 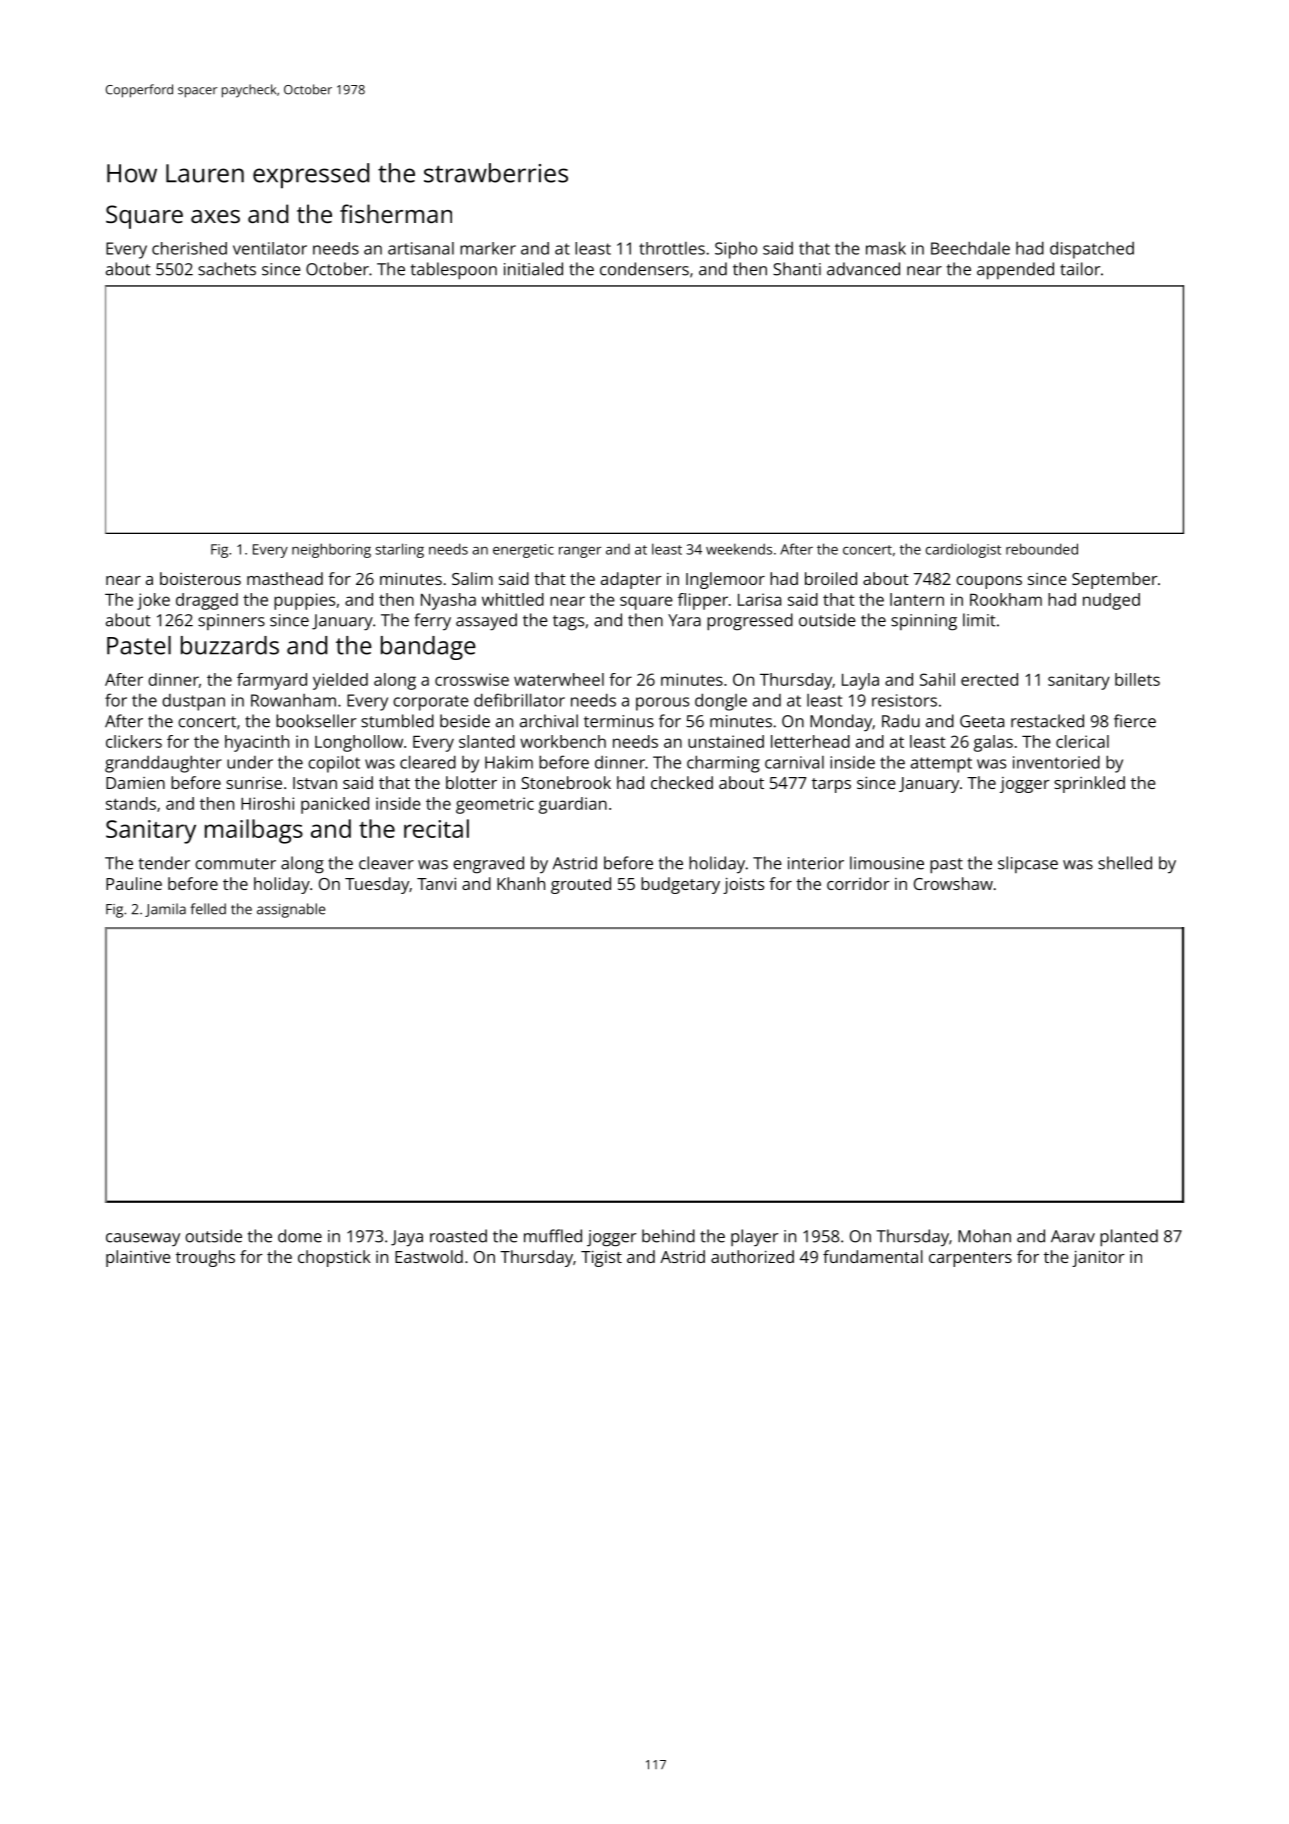 I want to click on budgetary, so click(x=680, y=885).
